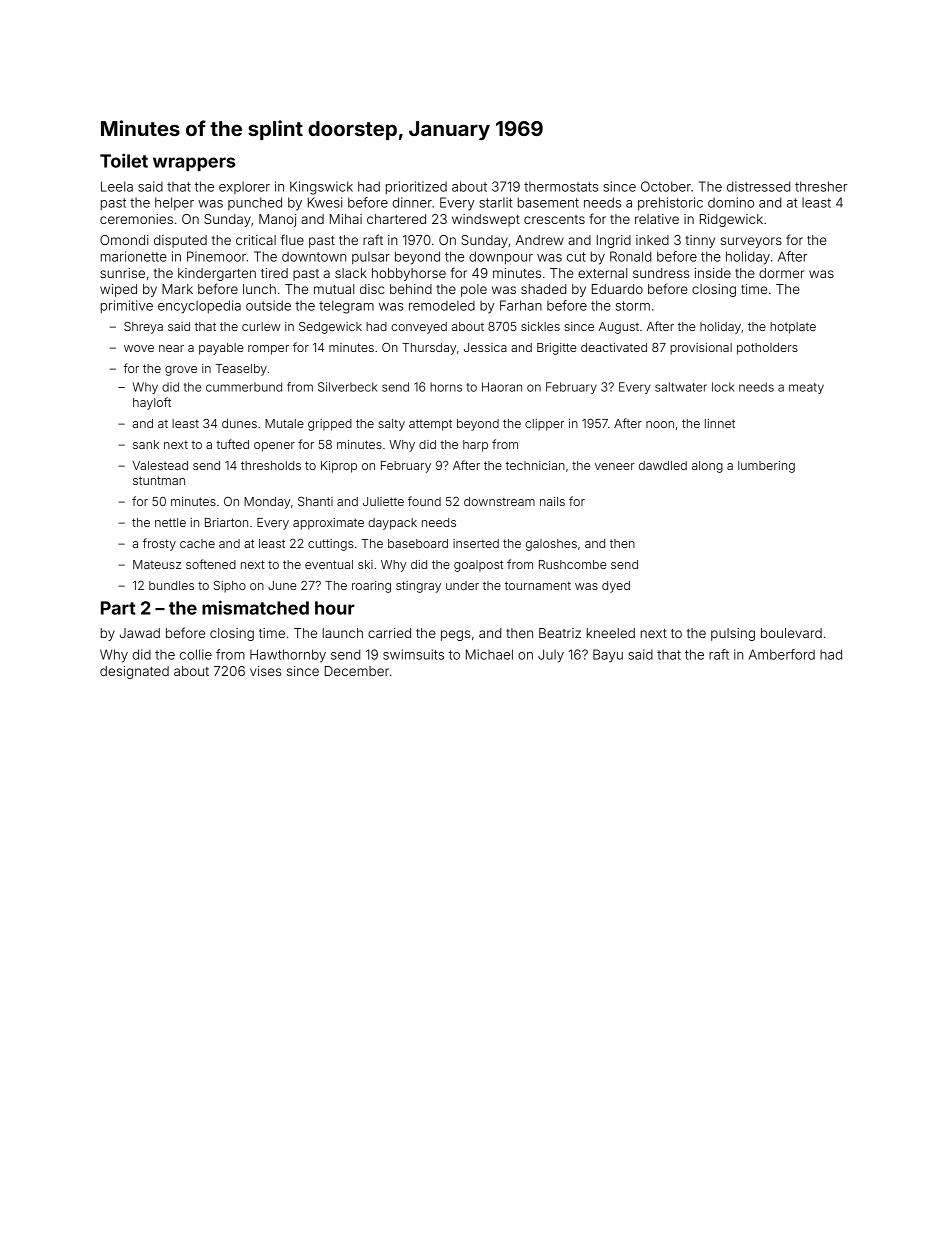  Describe the element at coordinates (134, 672) in the screenshot. I see `designated` at that location.
